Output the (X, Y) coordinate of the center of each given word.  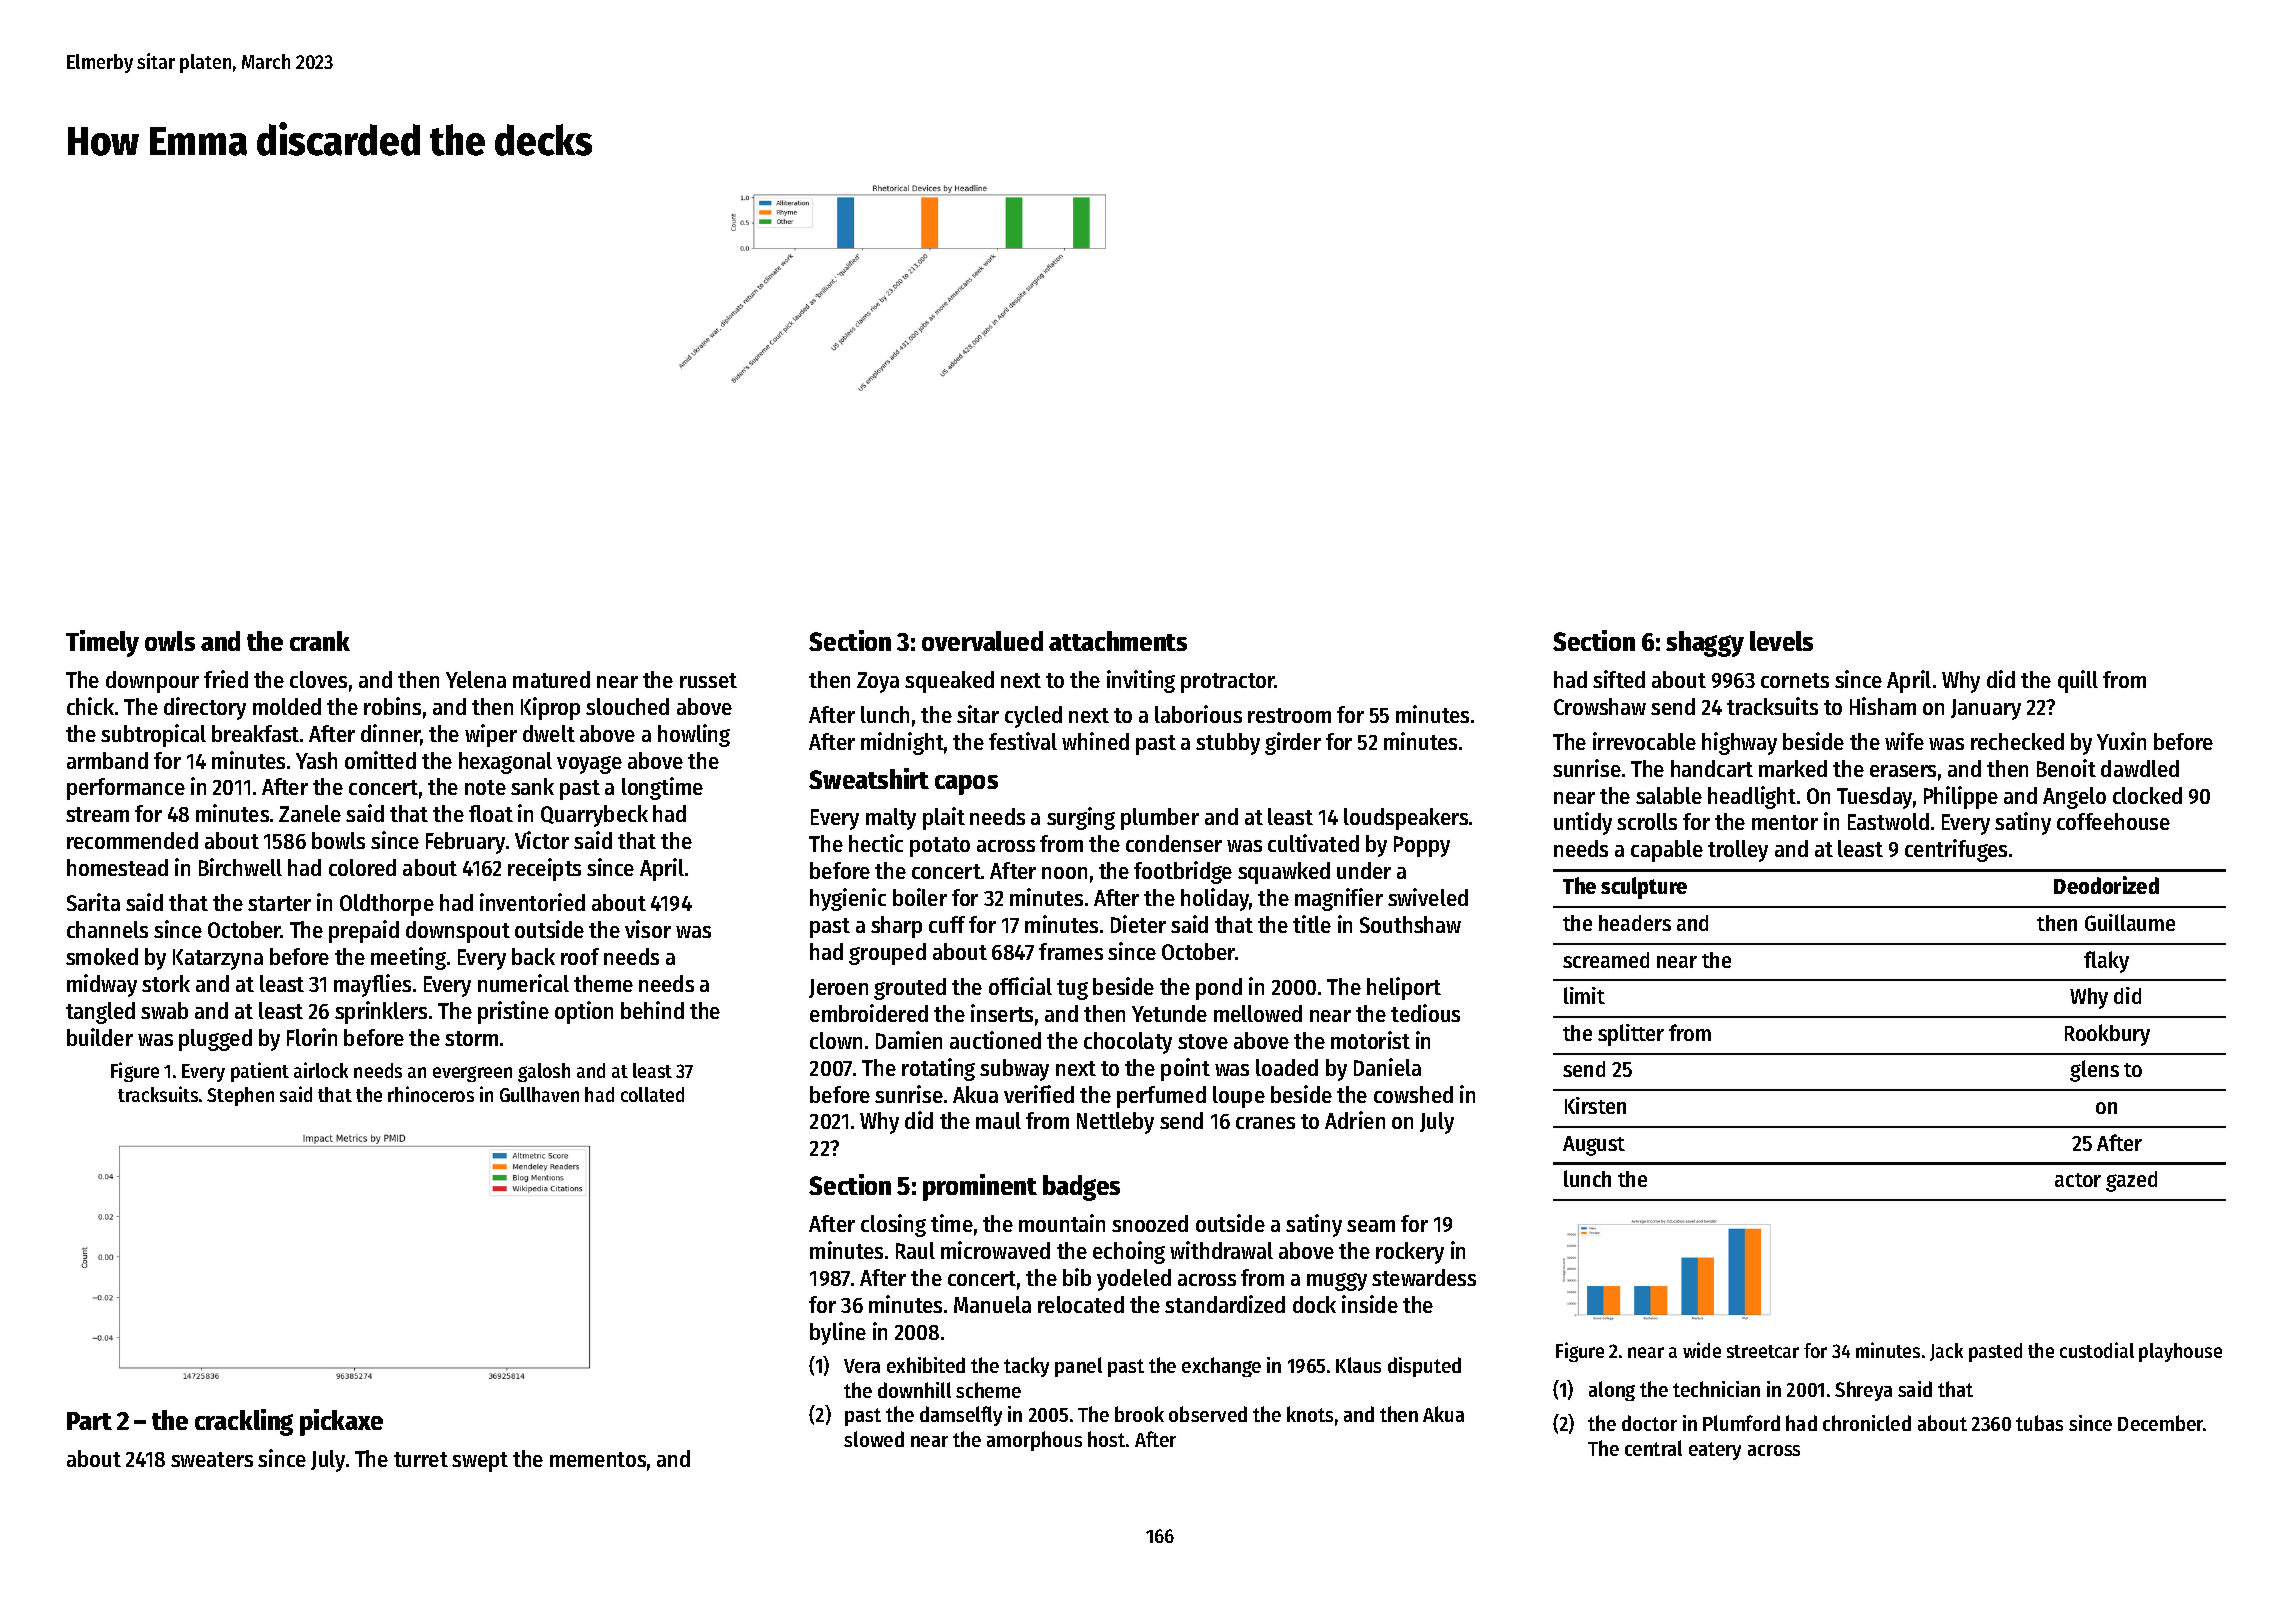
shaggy (1705, 644)
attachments (1118, 641)
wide (1702, 1350)
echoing (1129, 1252)
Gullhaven (539, 1094)
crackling (244, 1422)
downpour (152, 682)
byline (838, 1333)
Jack (1946, 1352)
